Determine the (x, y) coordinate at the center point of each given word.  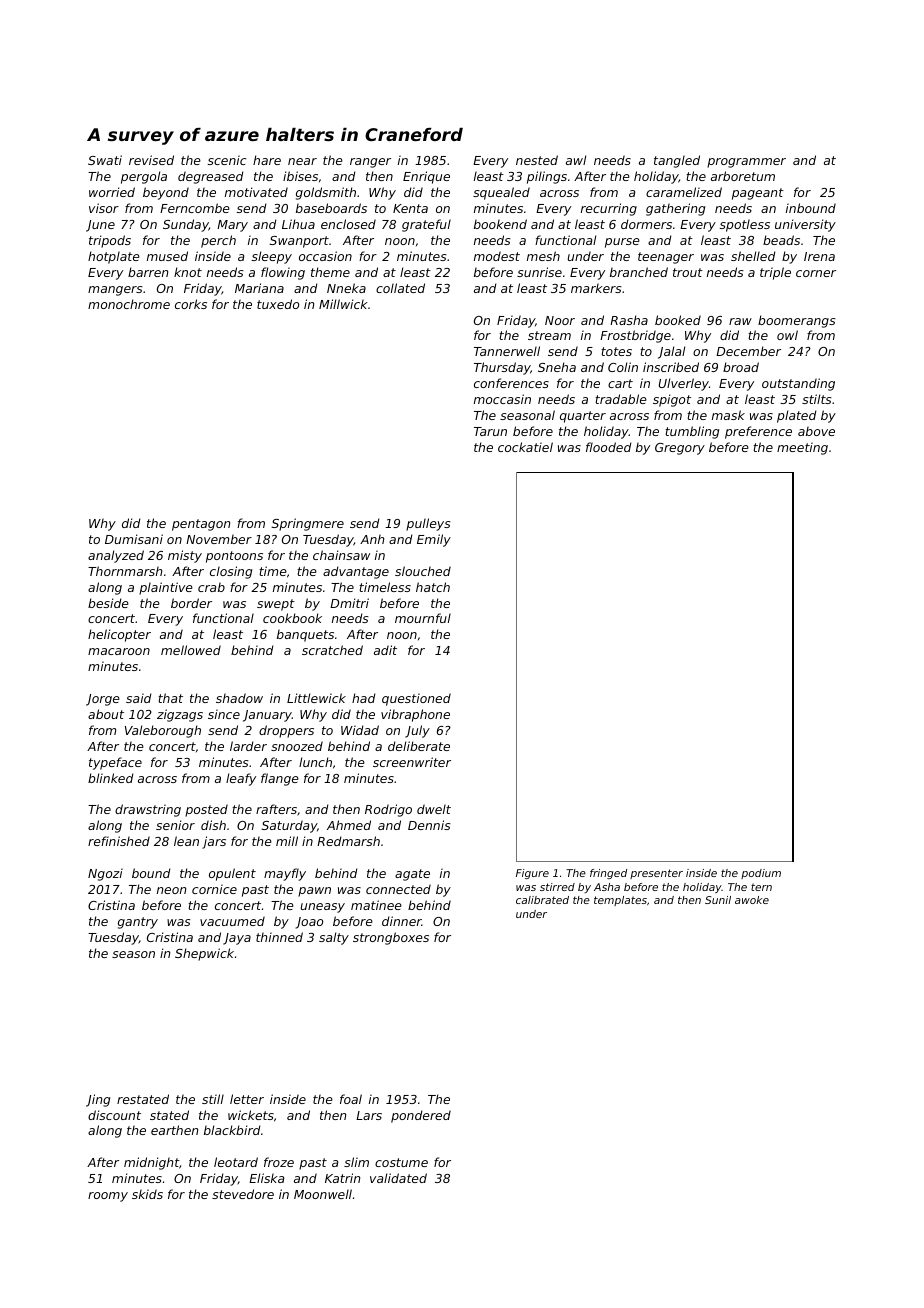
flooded (609, 447)
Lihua (298, 224)
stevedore (243, 1194)
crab (211, 587)
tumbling (692, 432)
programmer (746, 163)
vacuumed (232, 921)
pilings (547, 177)
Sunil (718, 900)
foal (351, 1099)
